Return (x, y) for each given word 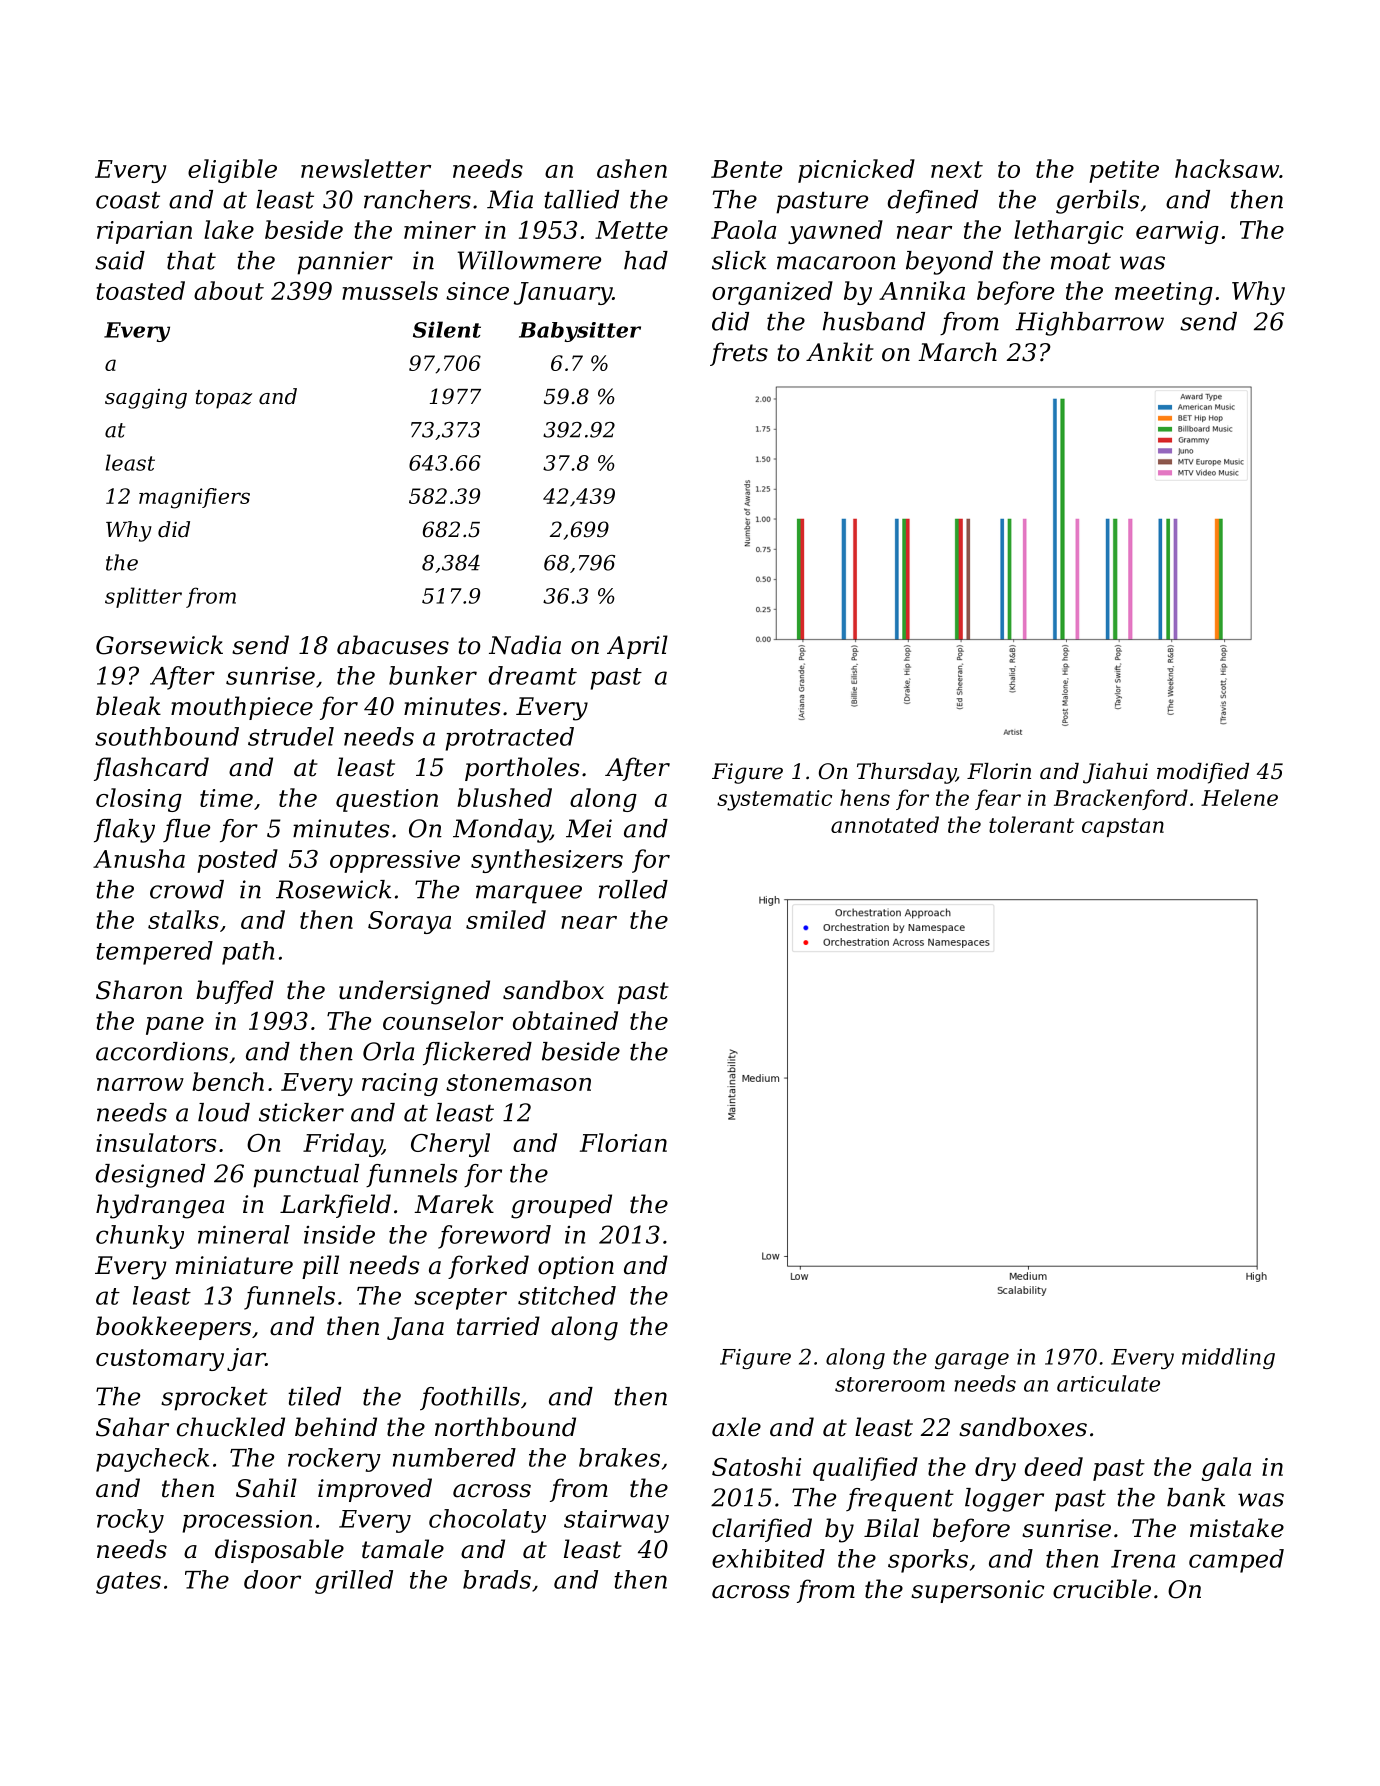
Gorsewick (159, 645)
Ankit (840, 352)
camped (1236, 1561)
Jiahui (1115, 773)
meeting (1164, 293)
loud (224, 1112)
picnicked (856, 171)
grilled (354, 1582)
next (957, 169)
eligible (232, 171)
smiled (506, 919)
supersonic (978, 1591)
